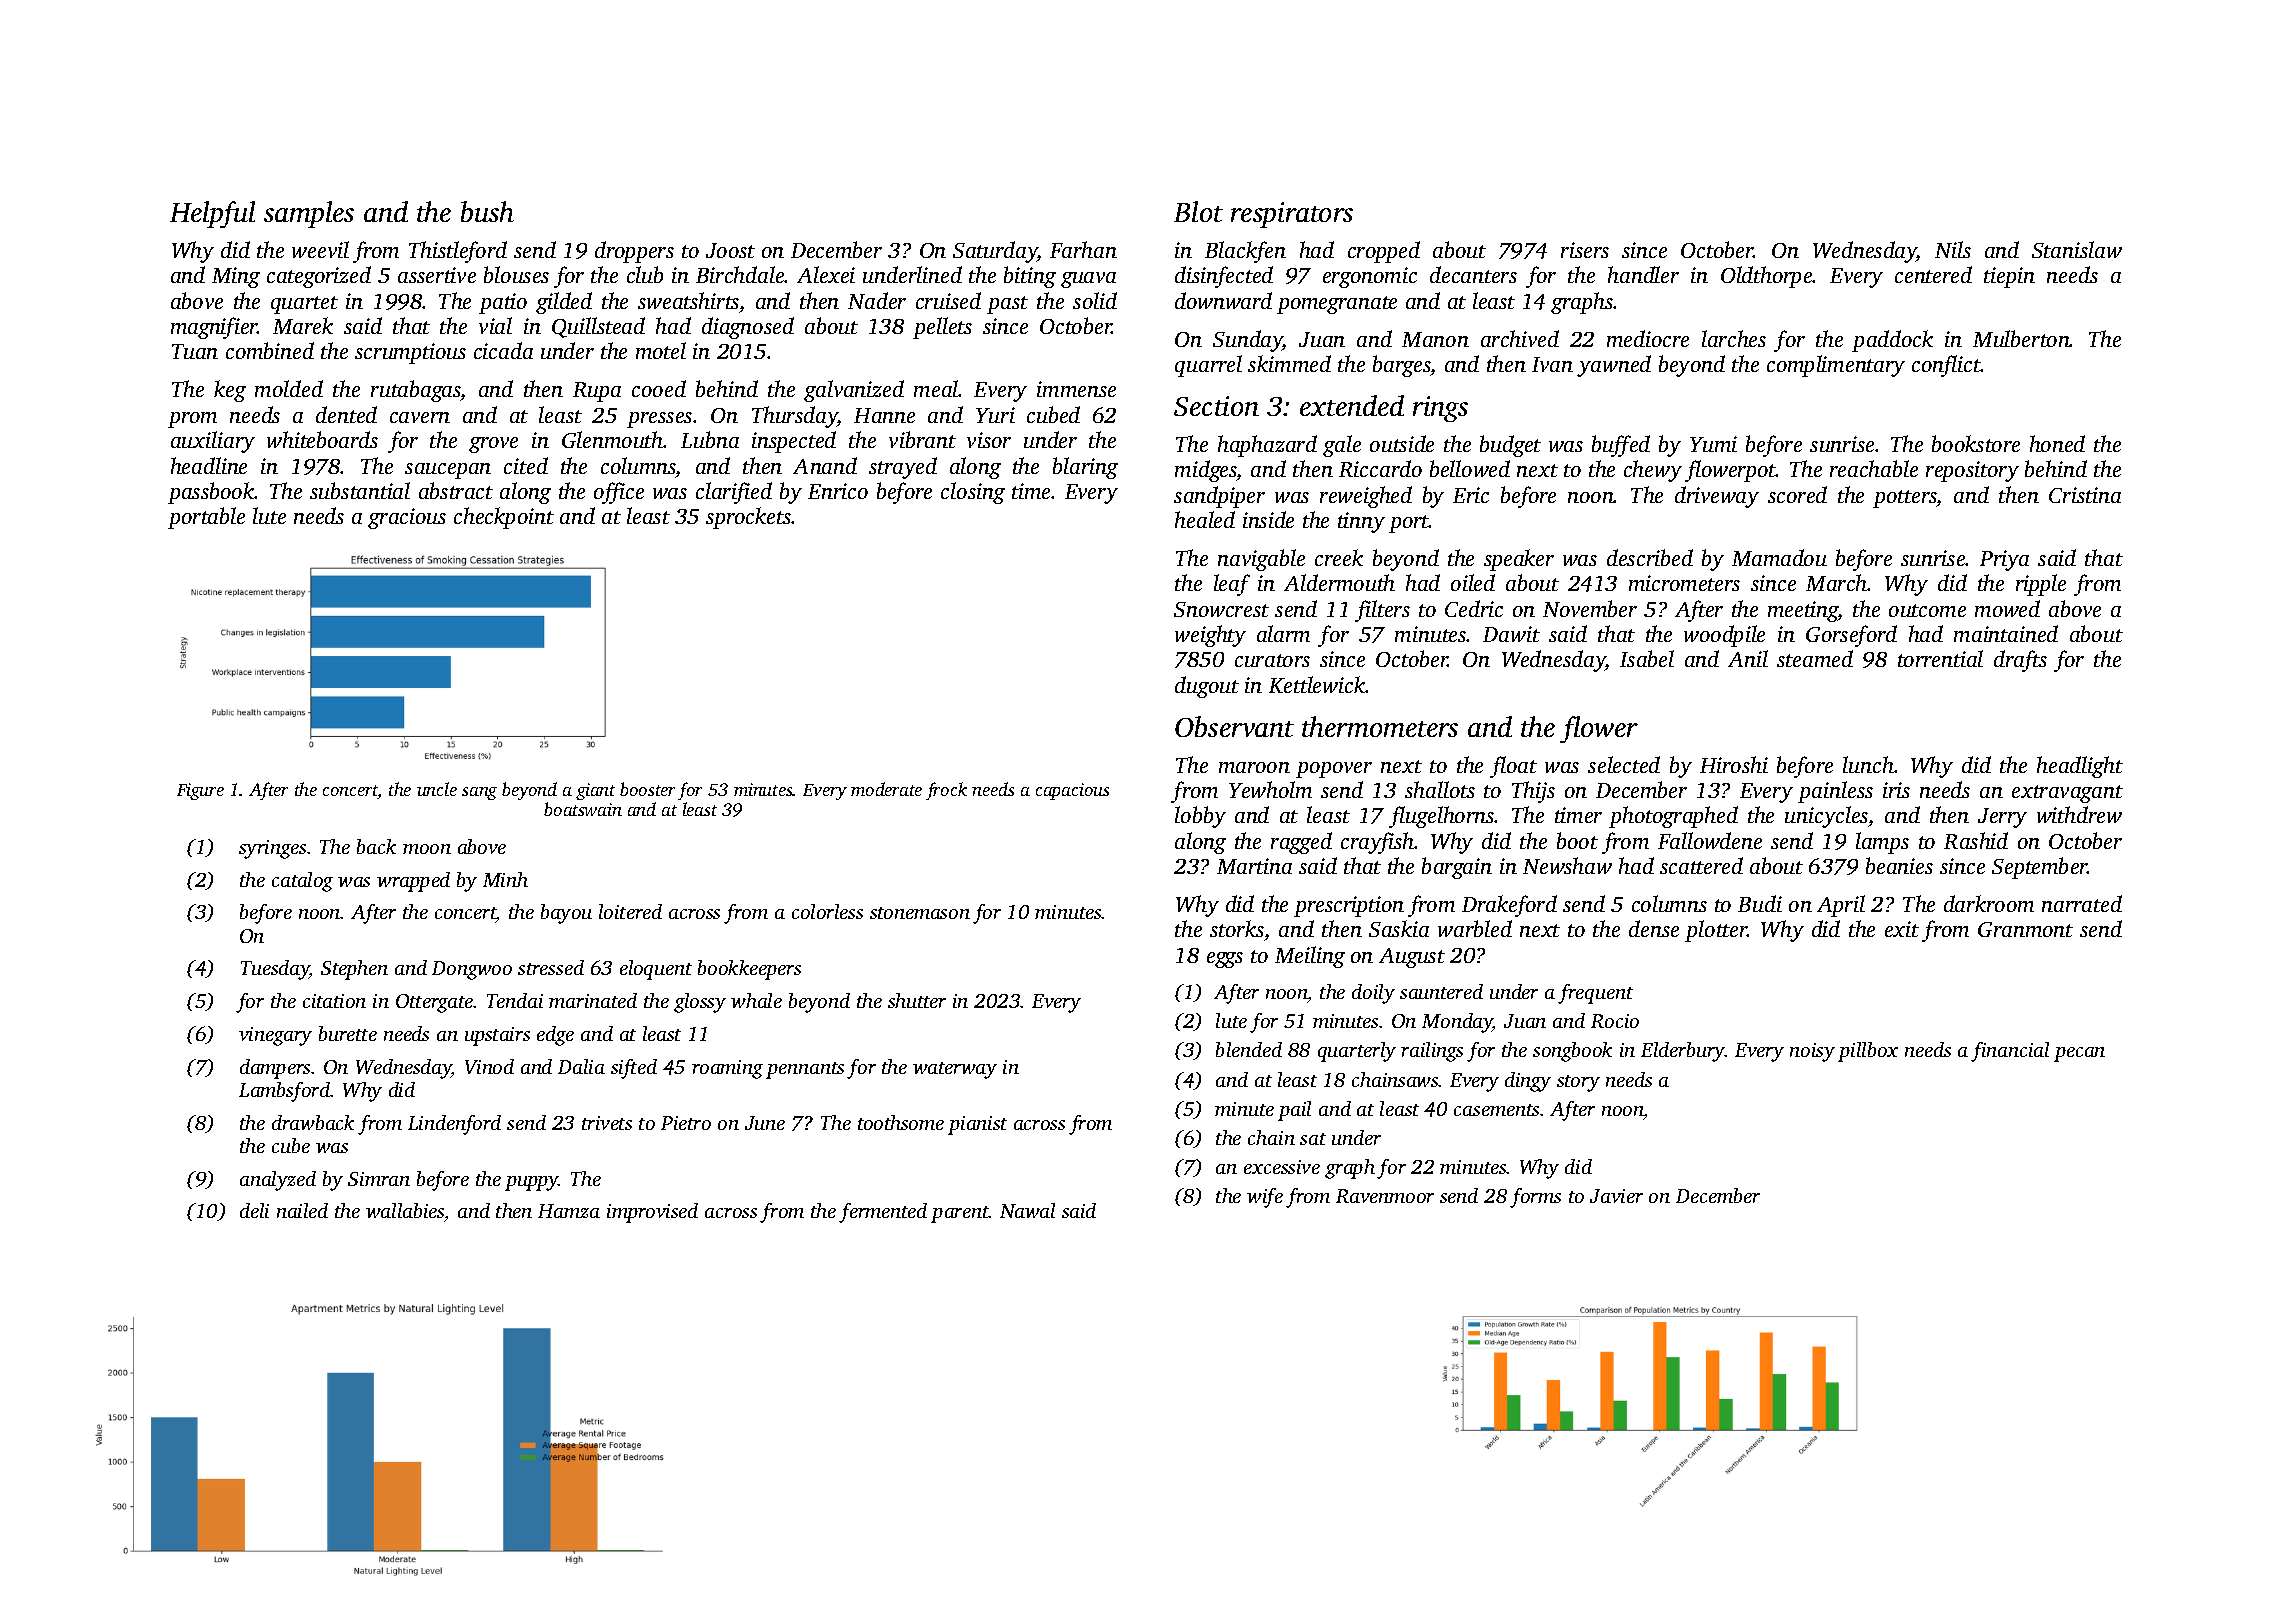  What do you see at coordinates (960, 1214) in the document?
I see `parent` at bounding box center [960, 1214].
